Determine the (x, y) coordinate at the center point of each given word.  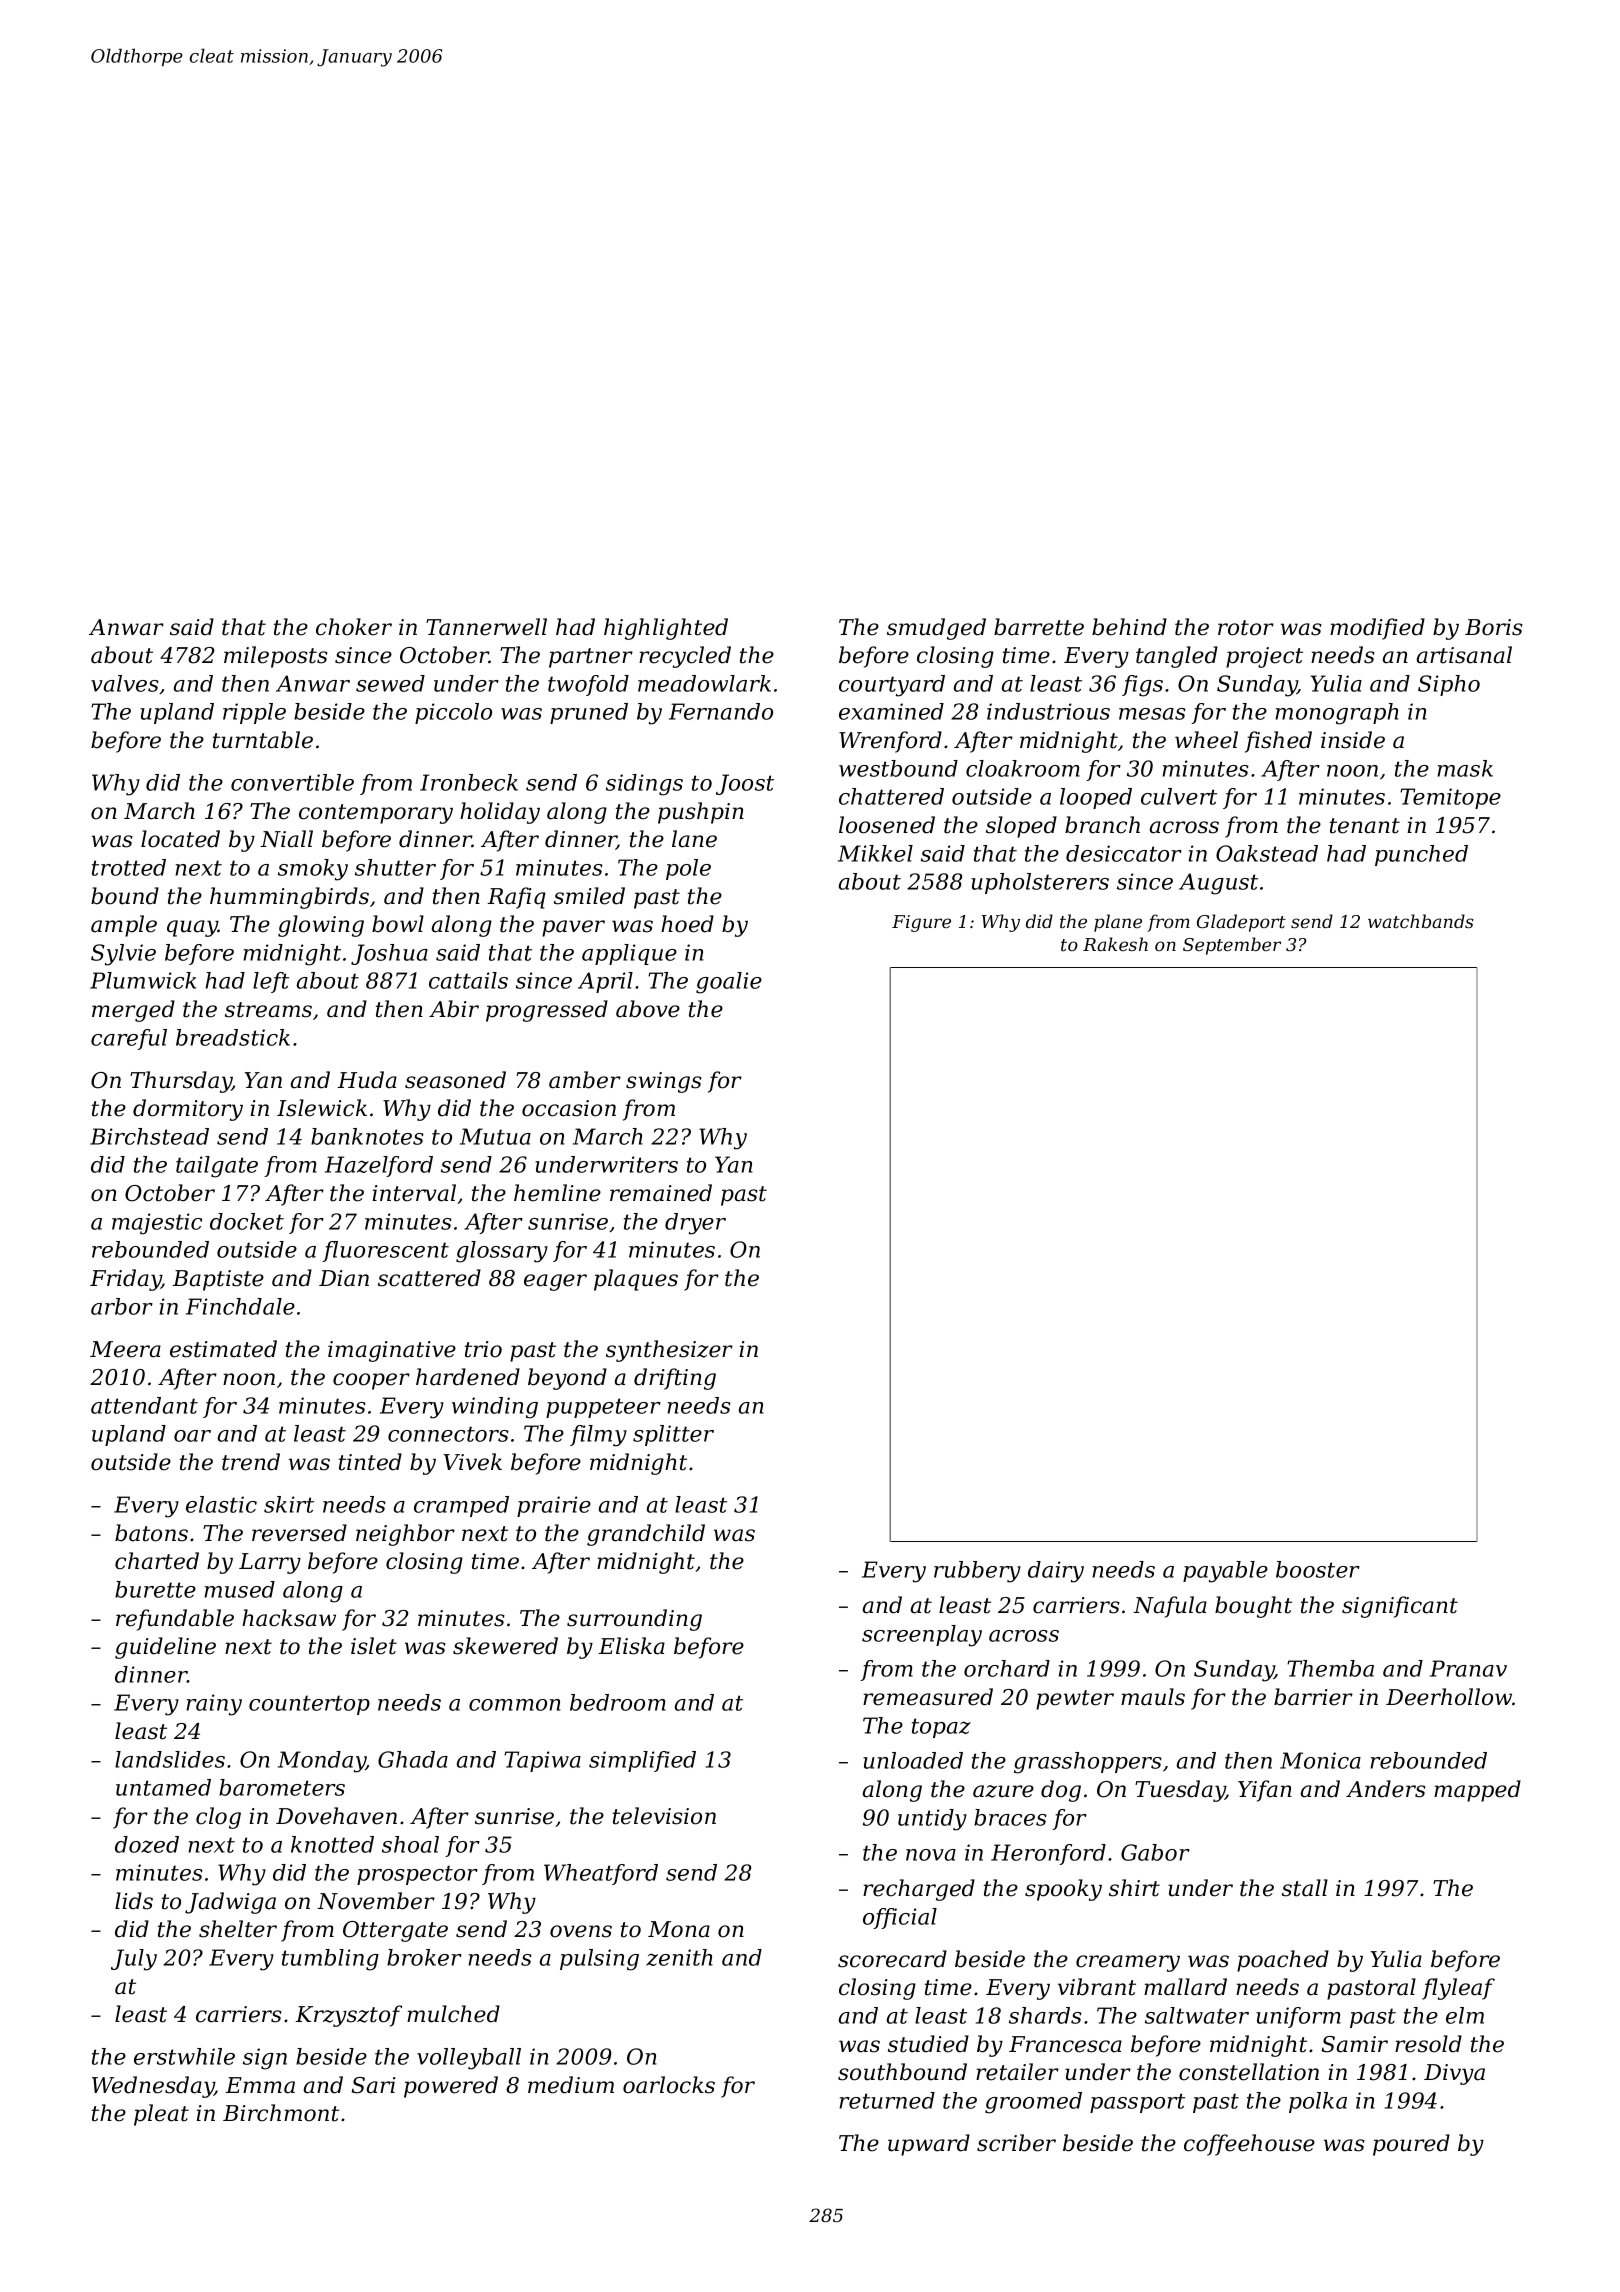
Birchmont (281, 2113)
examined (891, 711)
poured (1411, 2145)
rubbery (977, 1572)
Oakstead (1267, 853)
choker (354, 627)
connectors (448, 1434)
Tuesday (1180, 1791)
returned (887, 2100)
